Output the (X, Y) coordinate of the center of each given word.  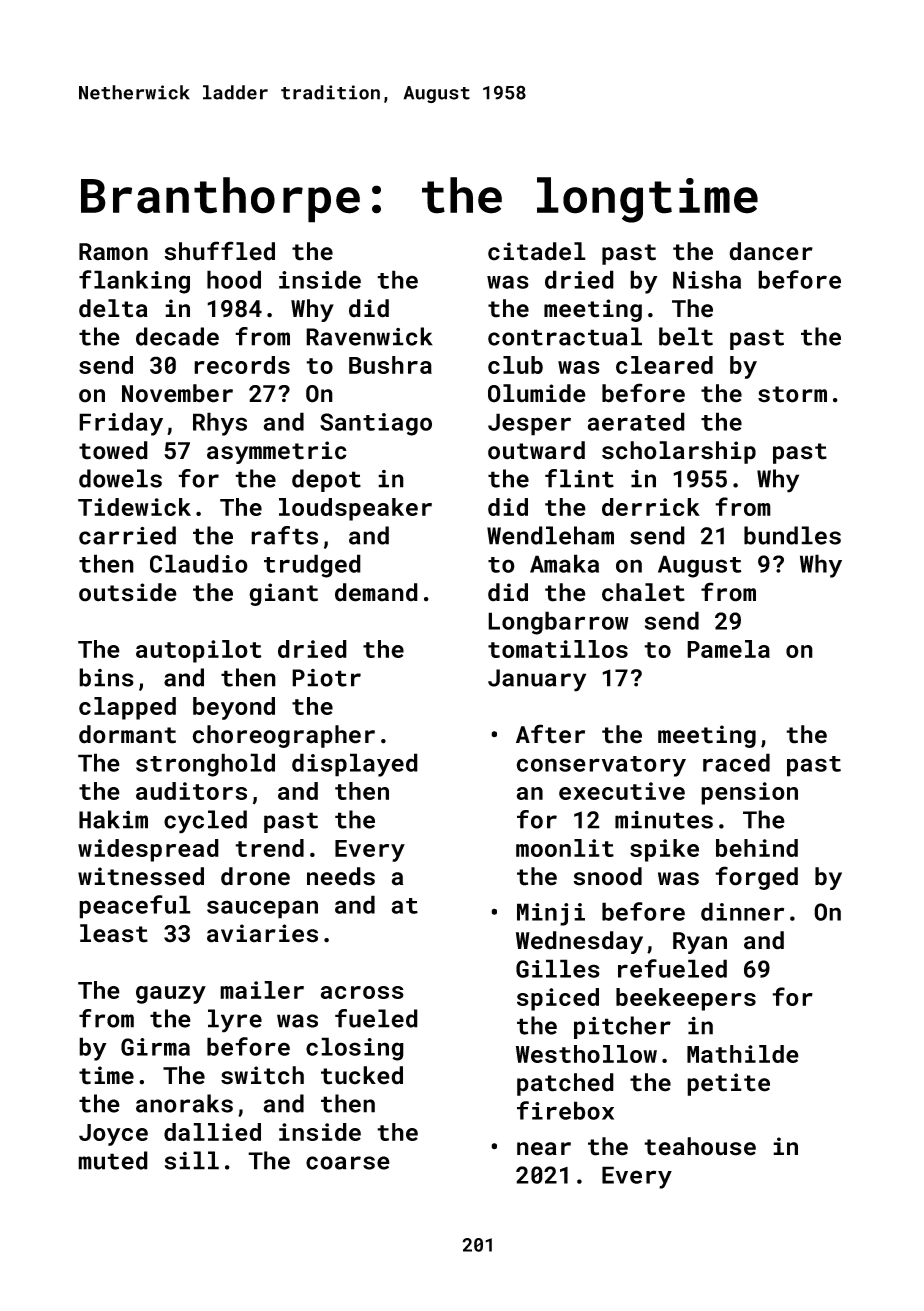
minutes (664, 820)
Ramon (113, 252)
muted (113, 1160)
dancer (771, 251)
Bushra (390, 365)
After (550, 734)
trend (269, 848)
